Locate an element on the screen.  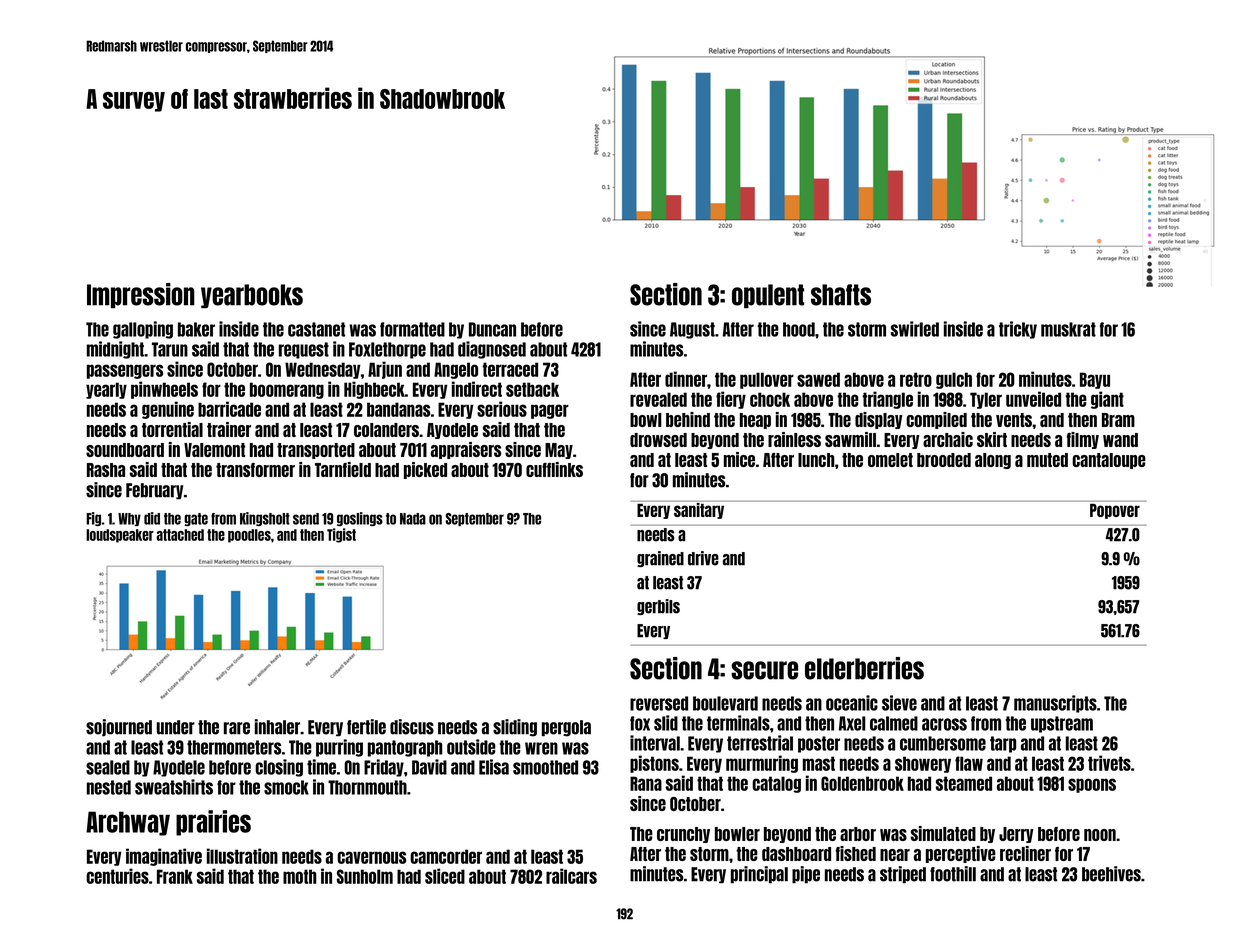
rare is located at coordinates (237, 728).
